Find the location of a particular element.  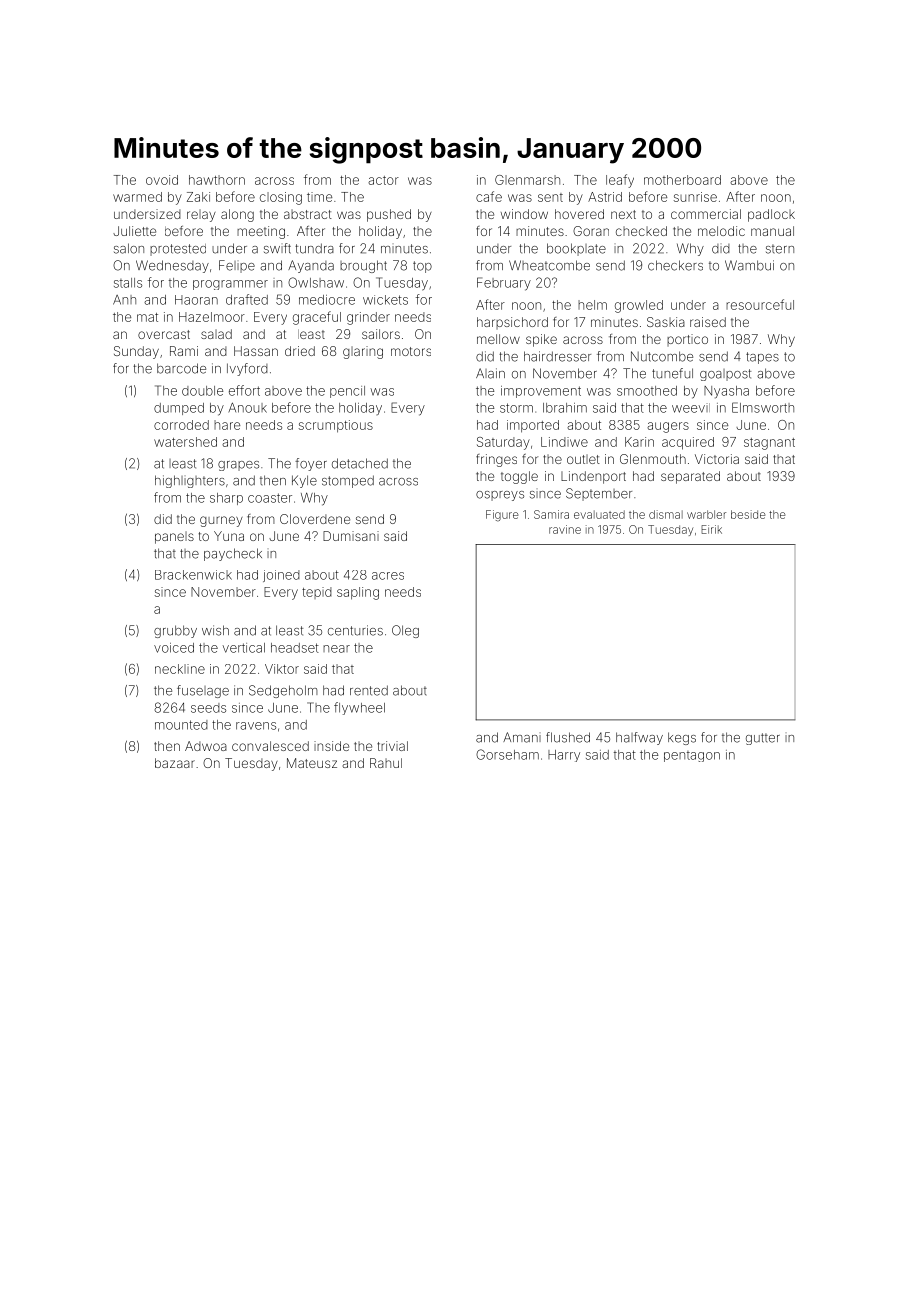

mounted is located at coordinates (181, 725).
